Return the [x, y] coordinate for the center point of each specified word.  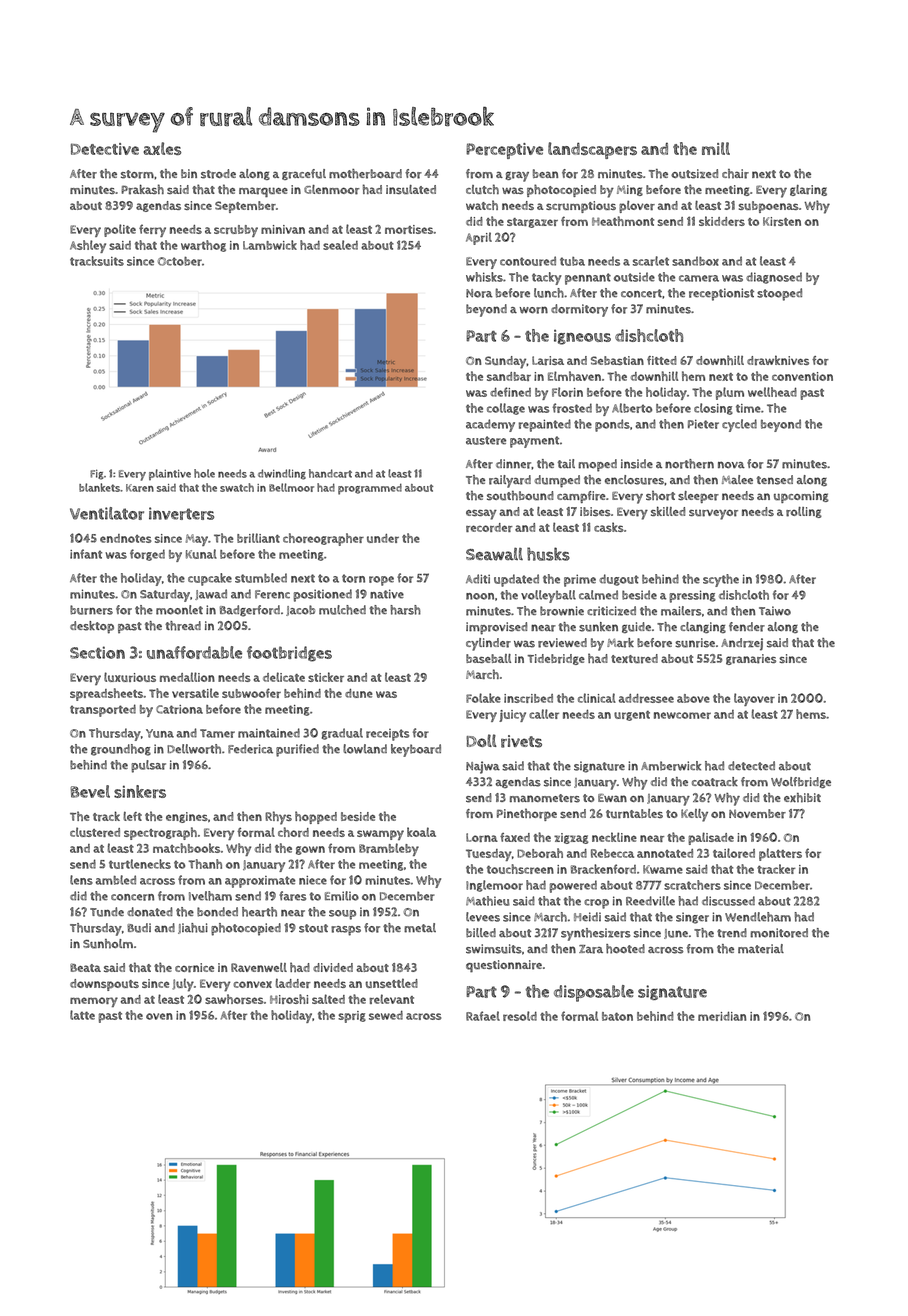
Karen [140, 488]
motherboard [365, 174]
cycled [739, 425]
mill [716, 148]
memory [94, 1002]
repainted [545, 425]
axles [162, 148]
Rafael [483, 1016]
